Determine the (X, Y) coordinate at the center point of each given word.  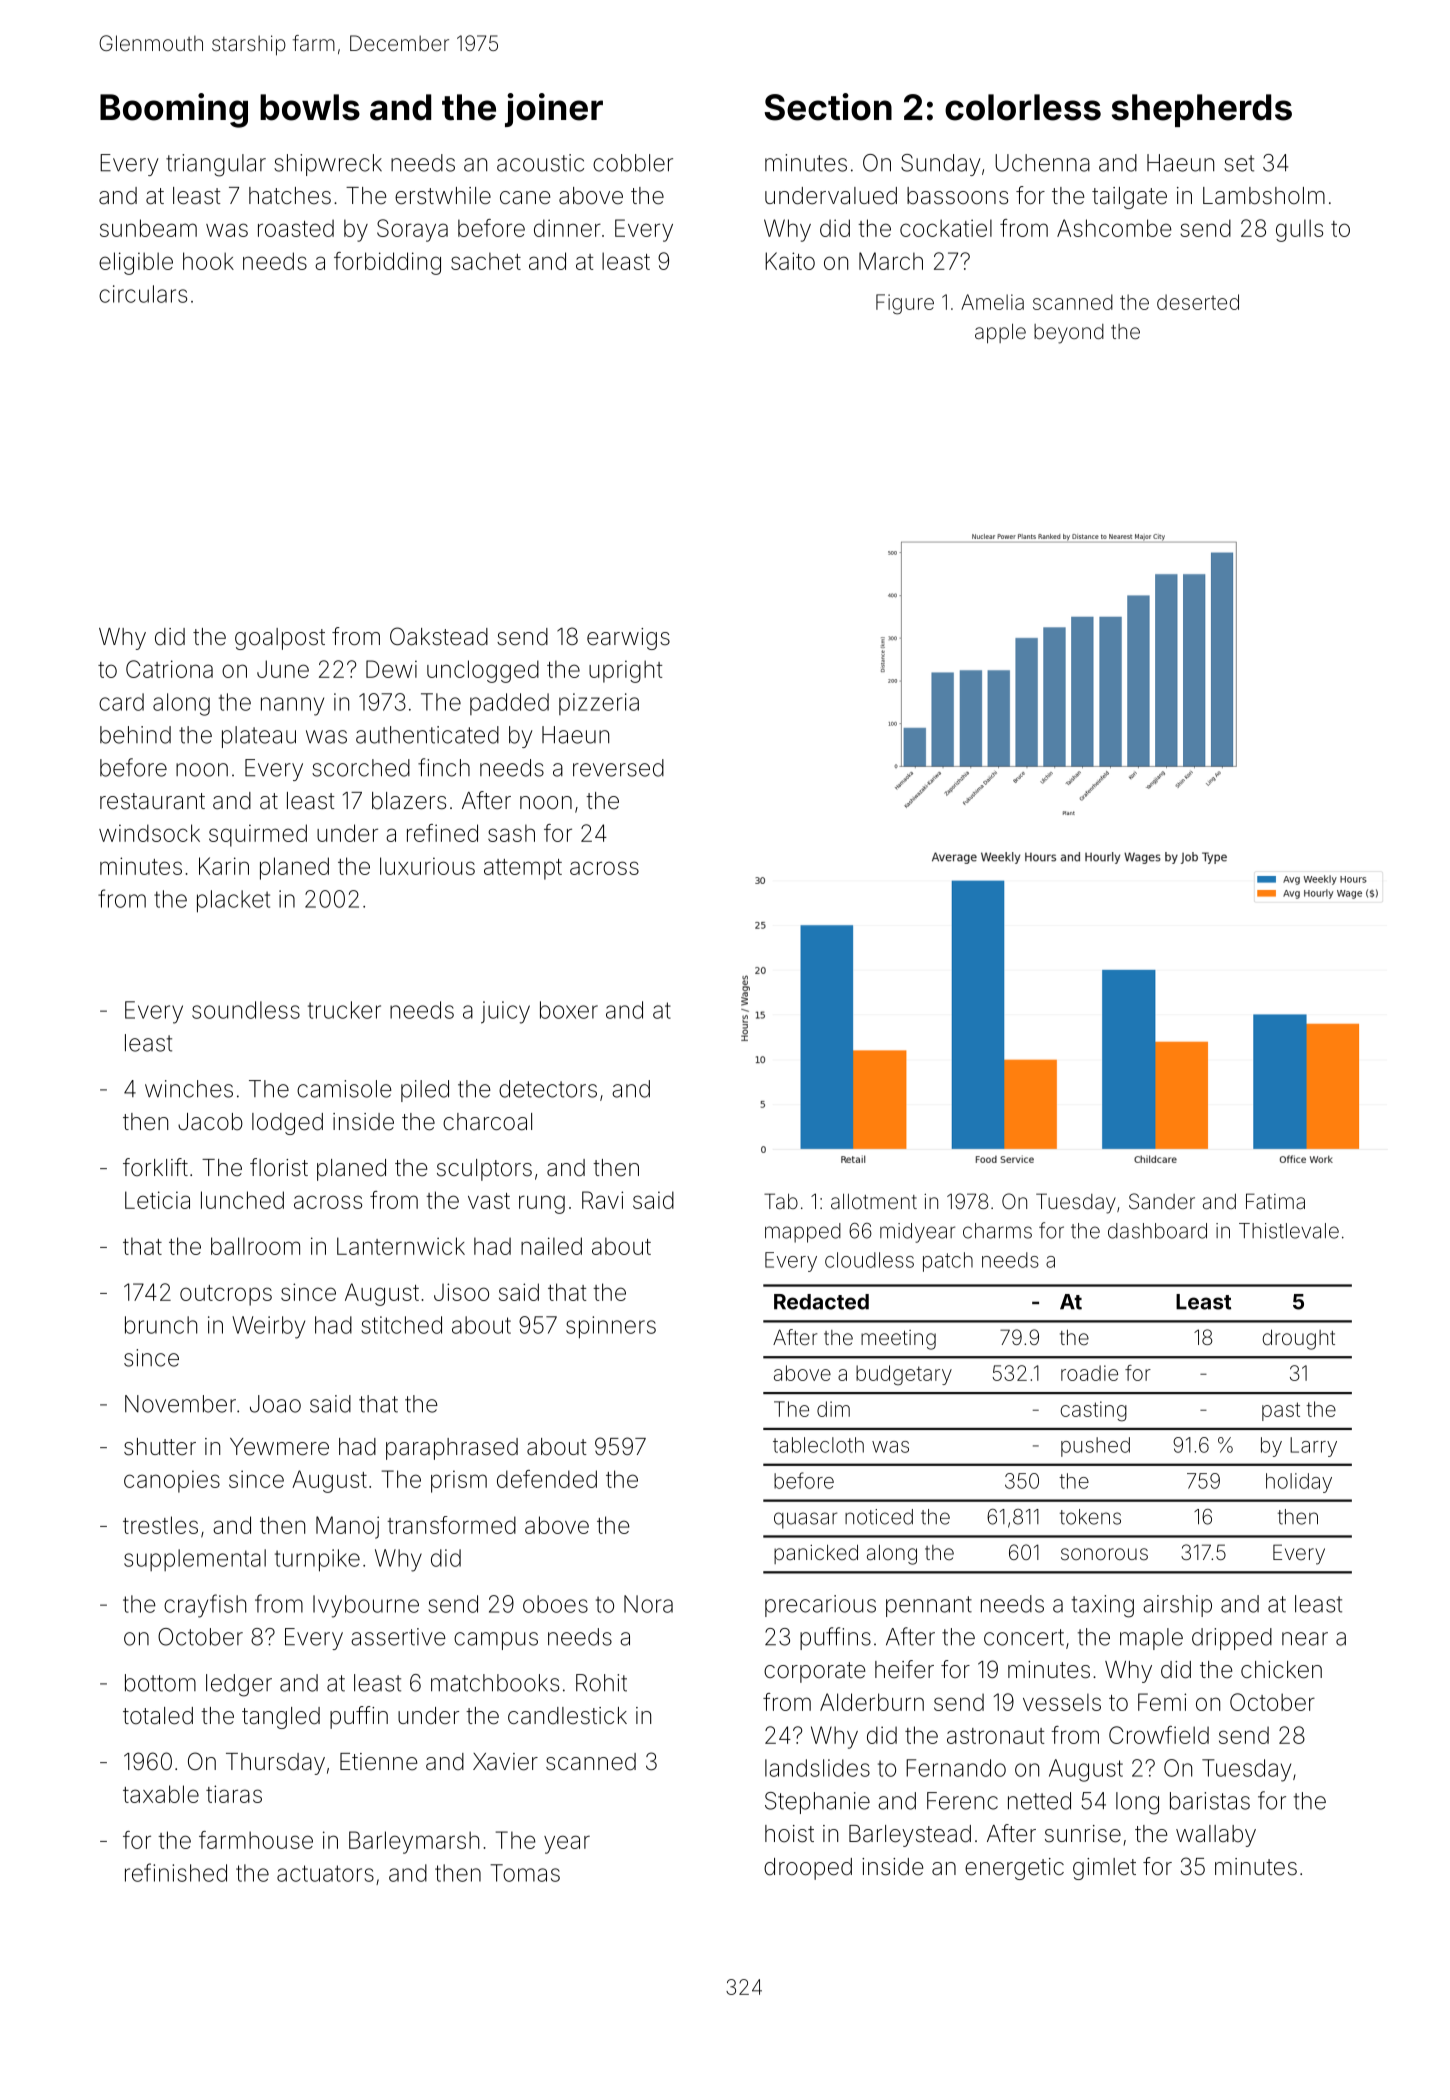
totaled (158, 1716)
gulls (1299, 230)
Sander (1162, 1201)
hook (208, 261)
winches (189, 1089)
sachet (486, 261)
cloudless (869, 1260)
